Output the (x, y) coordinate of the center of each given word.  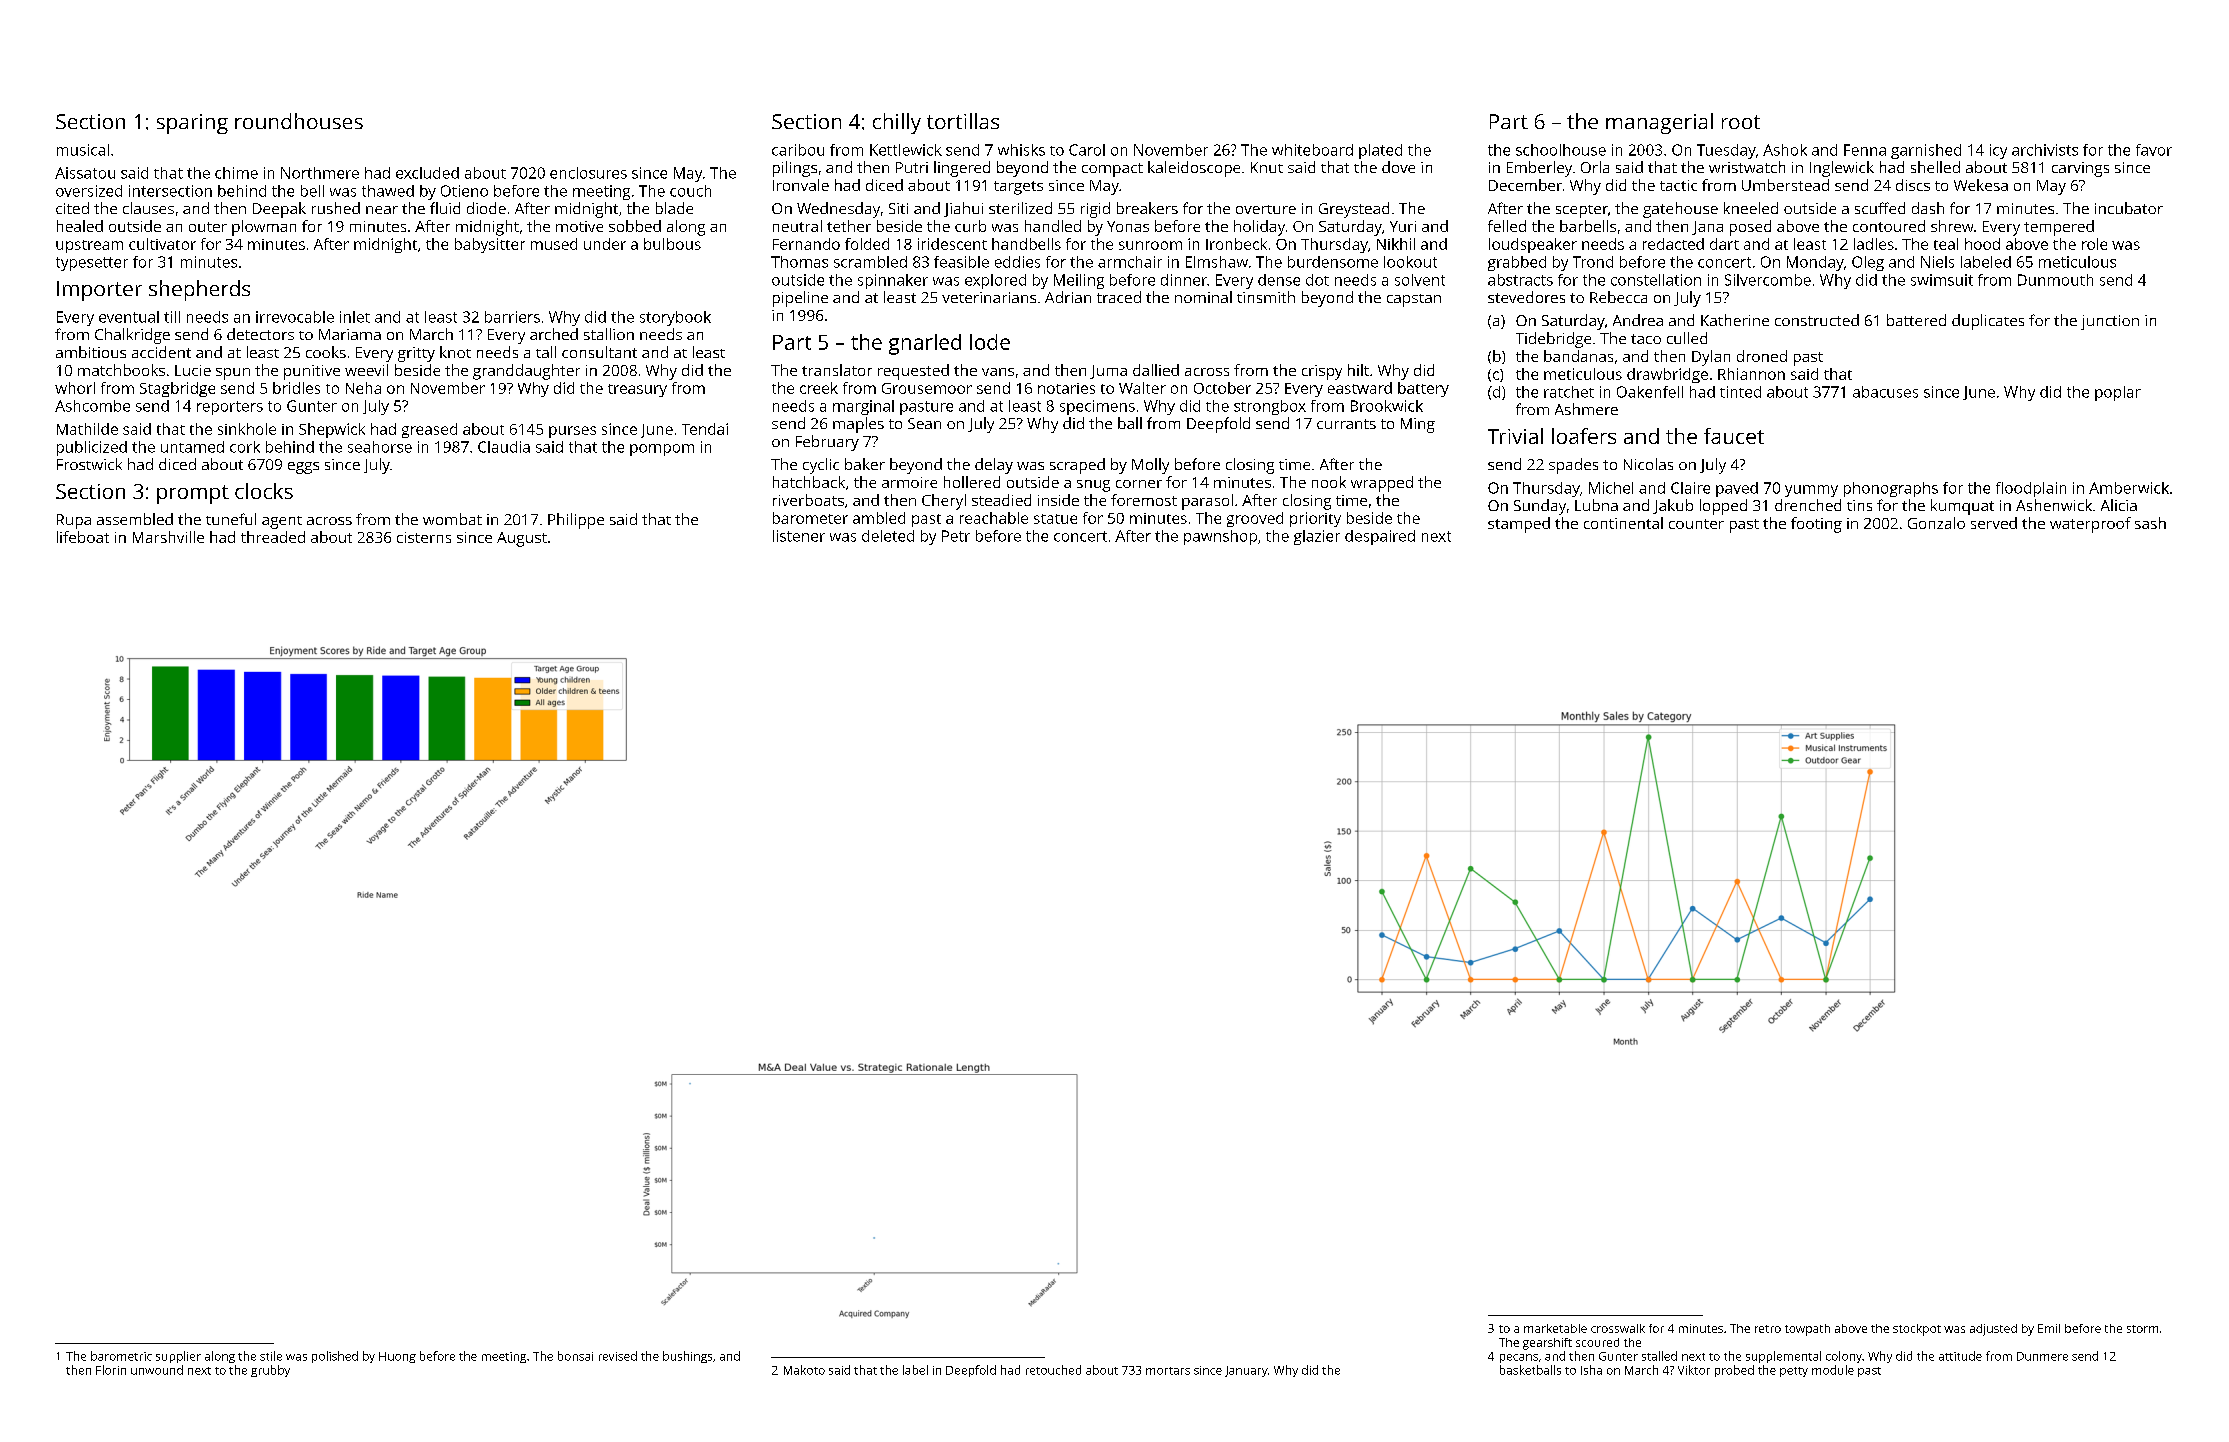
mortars (1168, 1371)
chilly (897, 123)
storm (2142, 1329)
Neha (363, 388)
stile (271, 1356)
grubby (270, 1371)
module (1833, 1370)
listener (799, 536)
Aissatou (85, 173)
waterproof (2090, 525)
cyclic (821, 466)
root (1741, 122)
